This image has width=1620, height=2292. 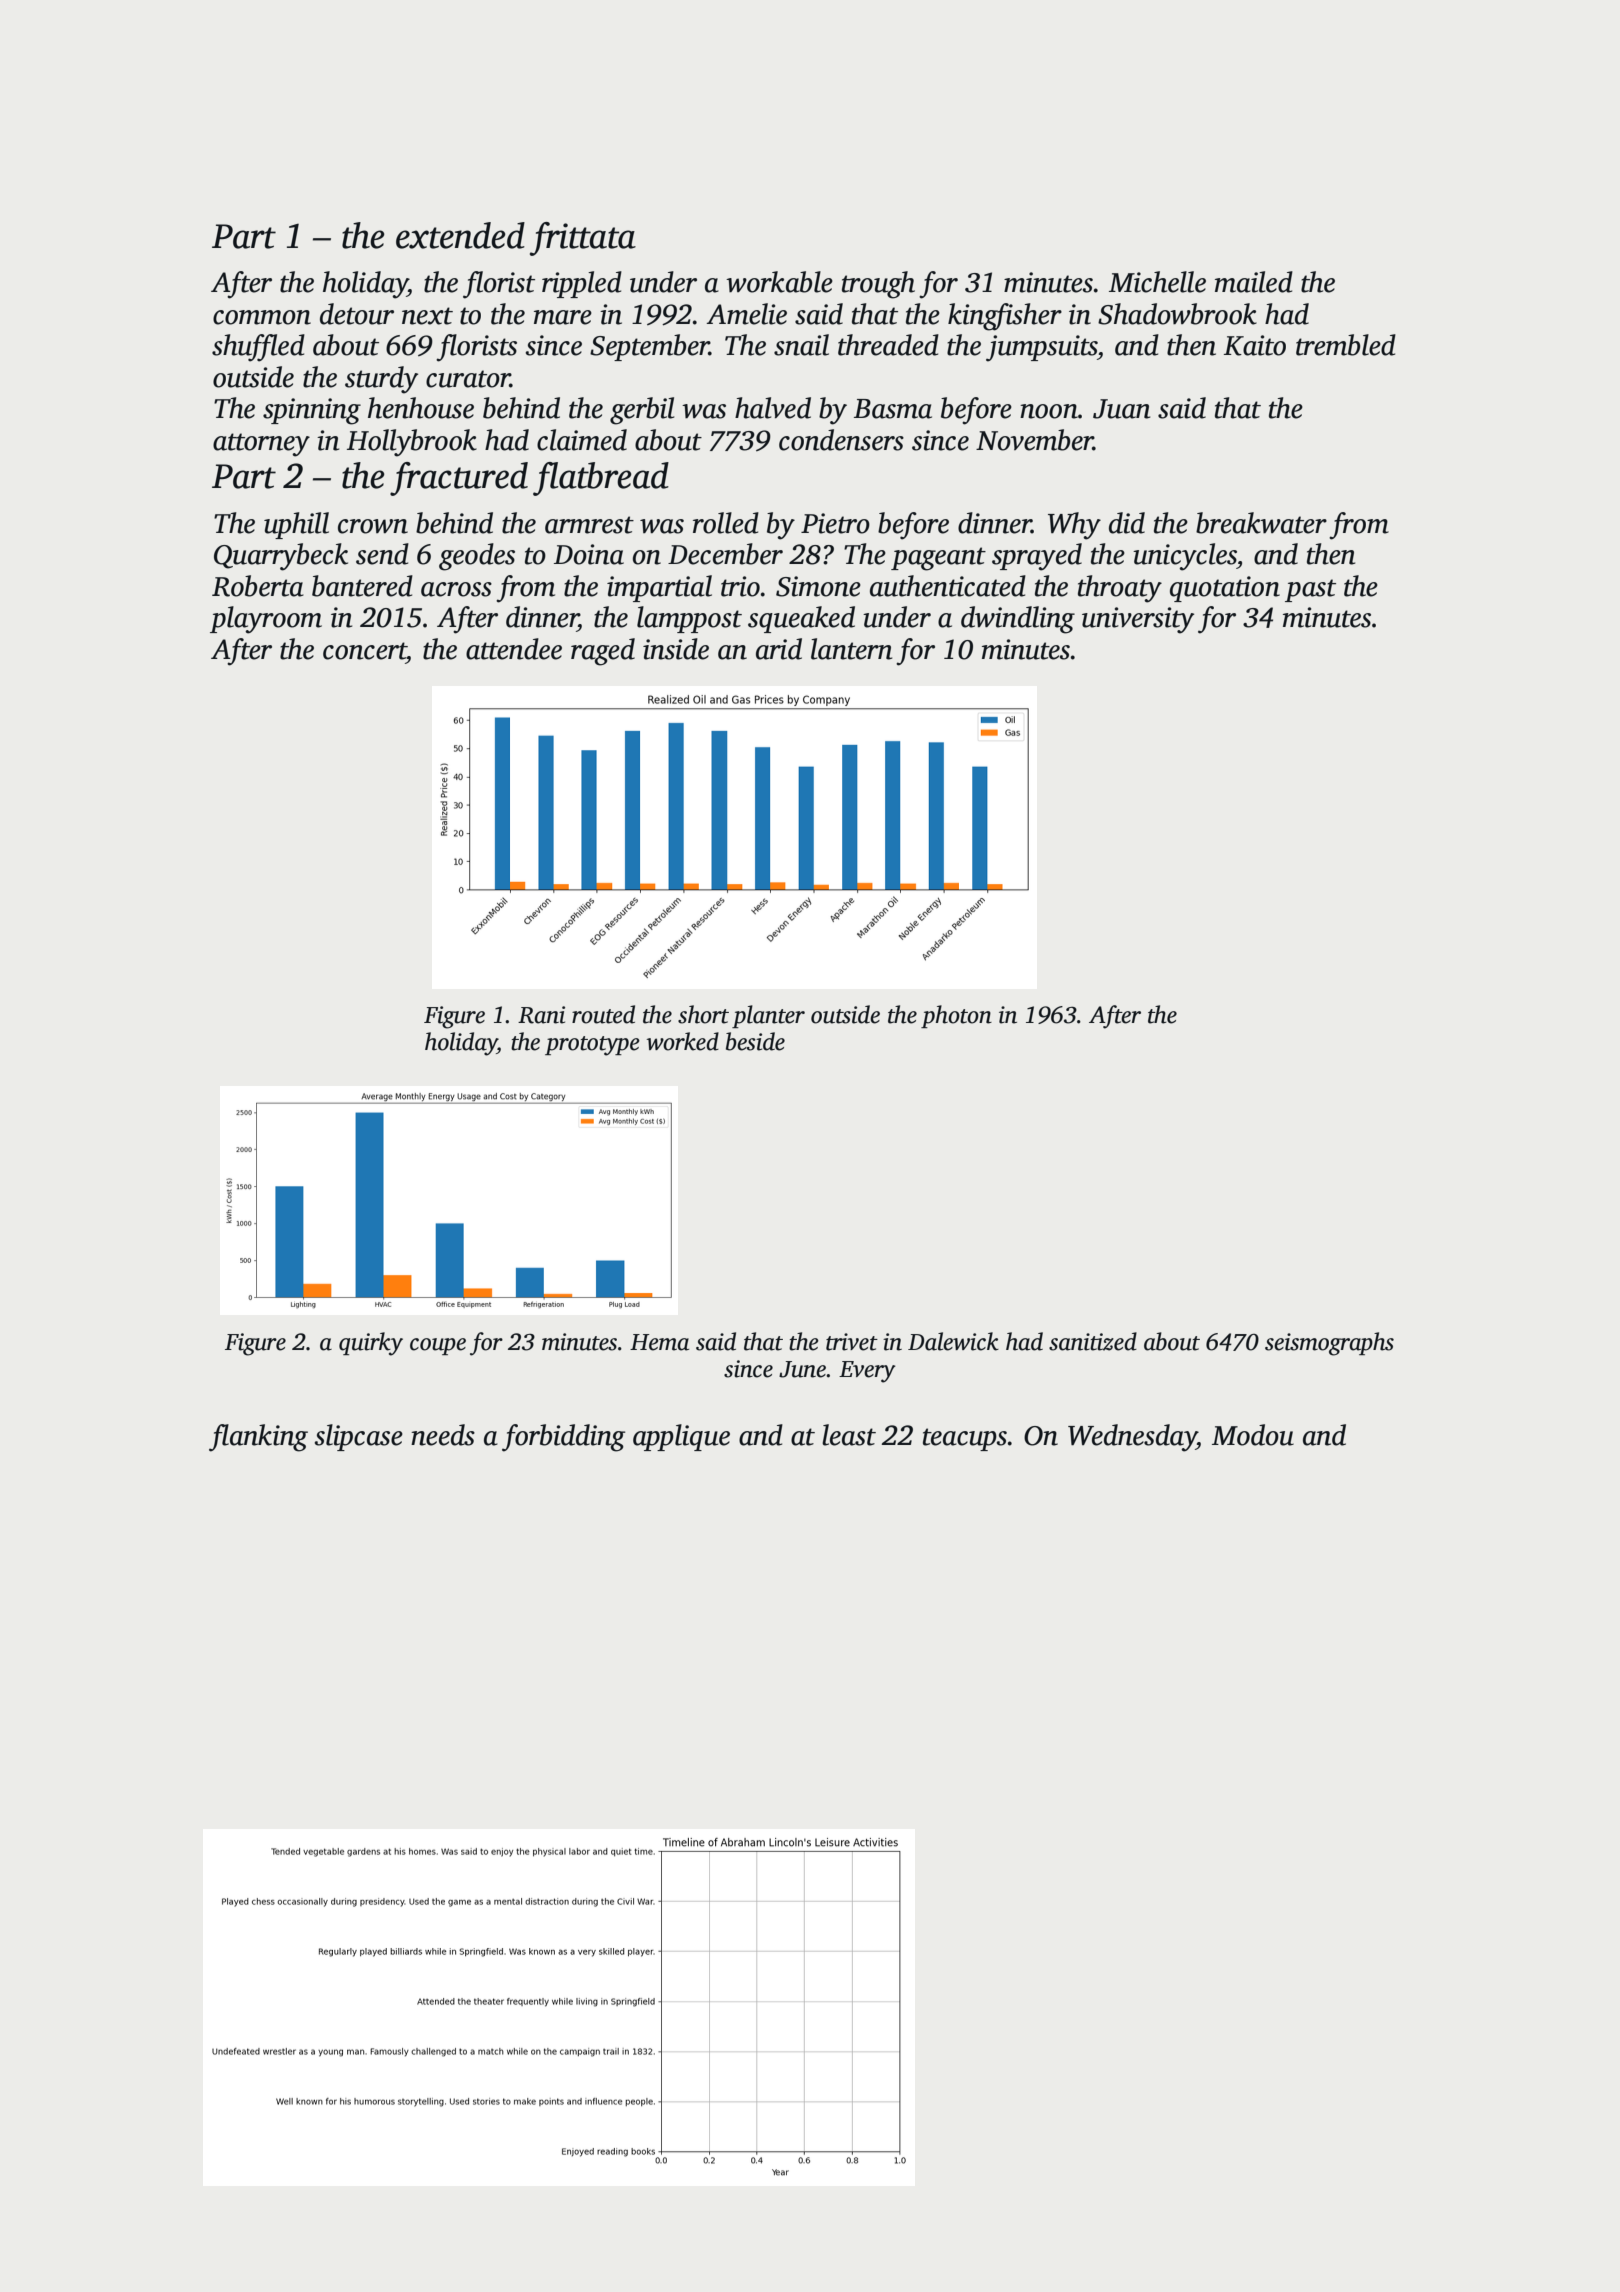 I want to click on Michelle, so click(x=1157, y=282).
